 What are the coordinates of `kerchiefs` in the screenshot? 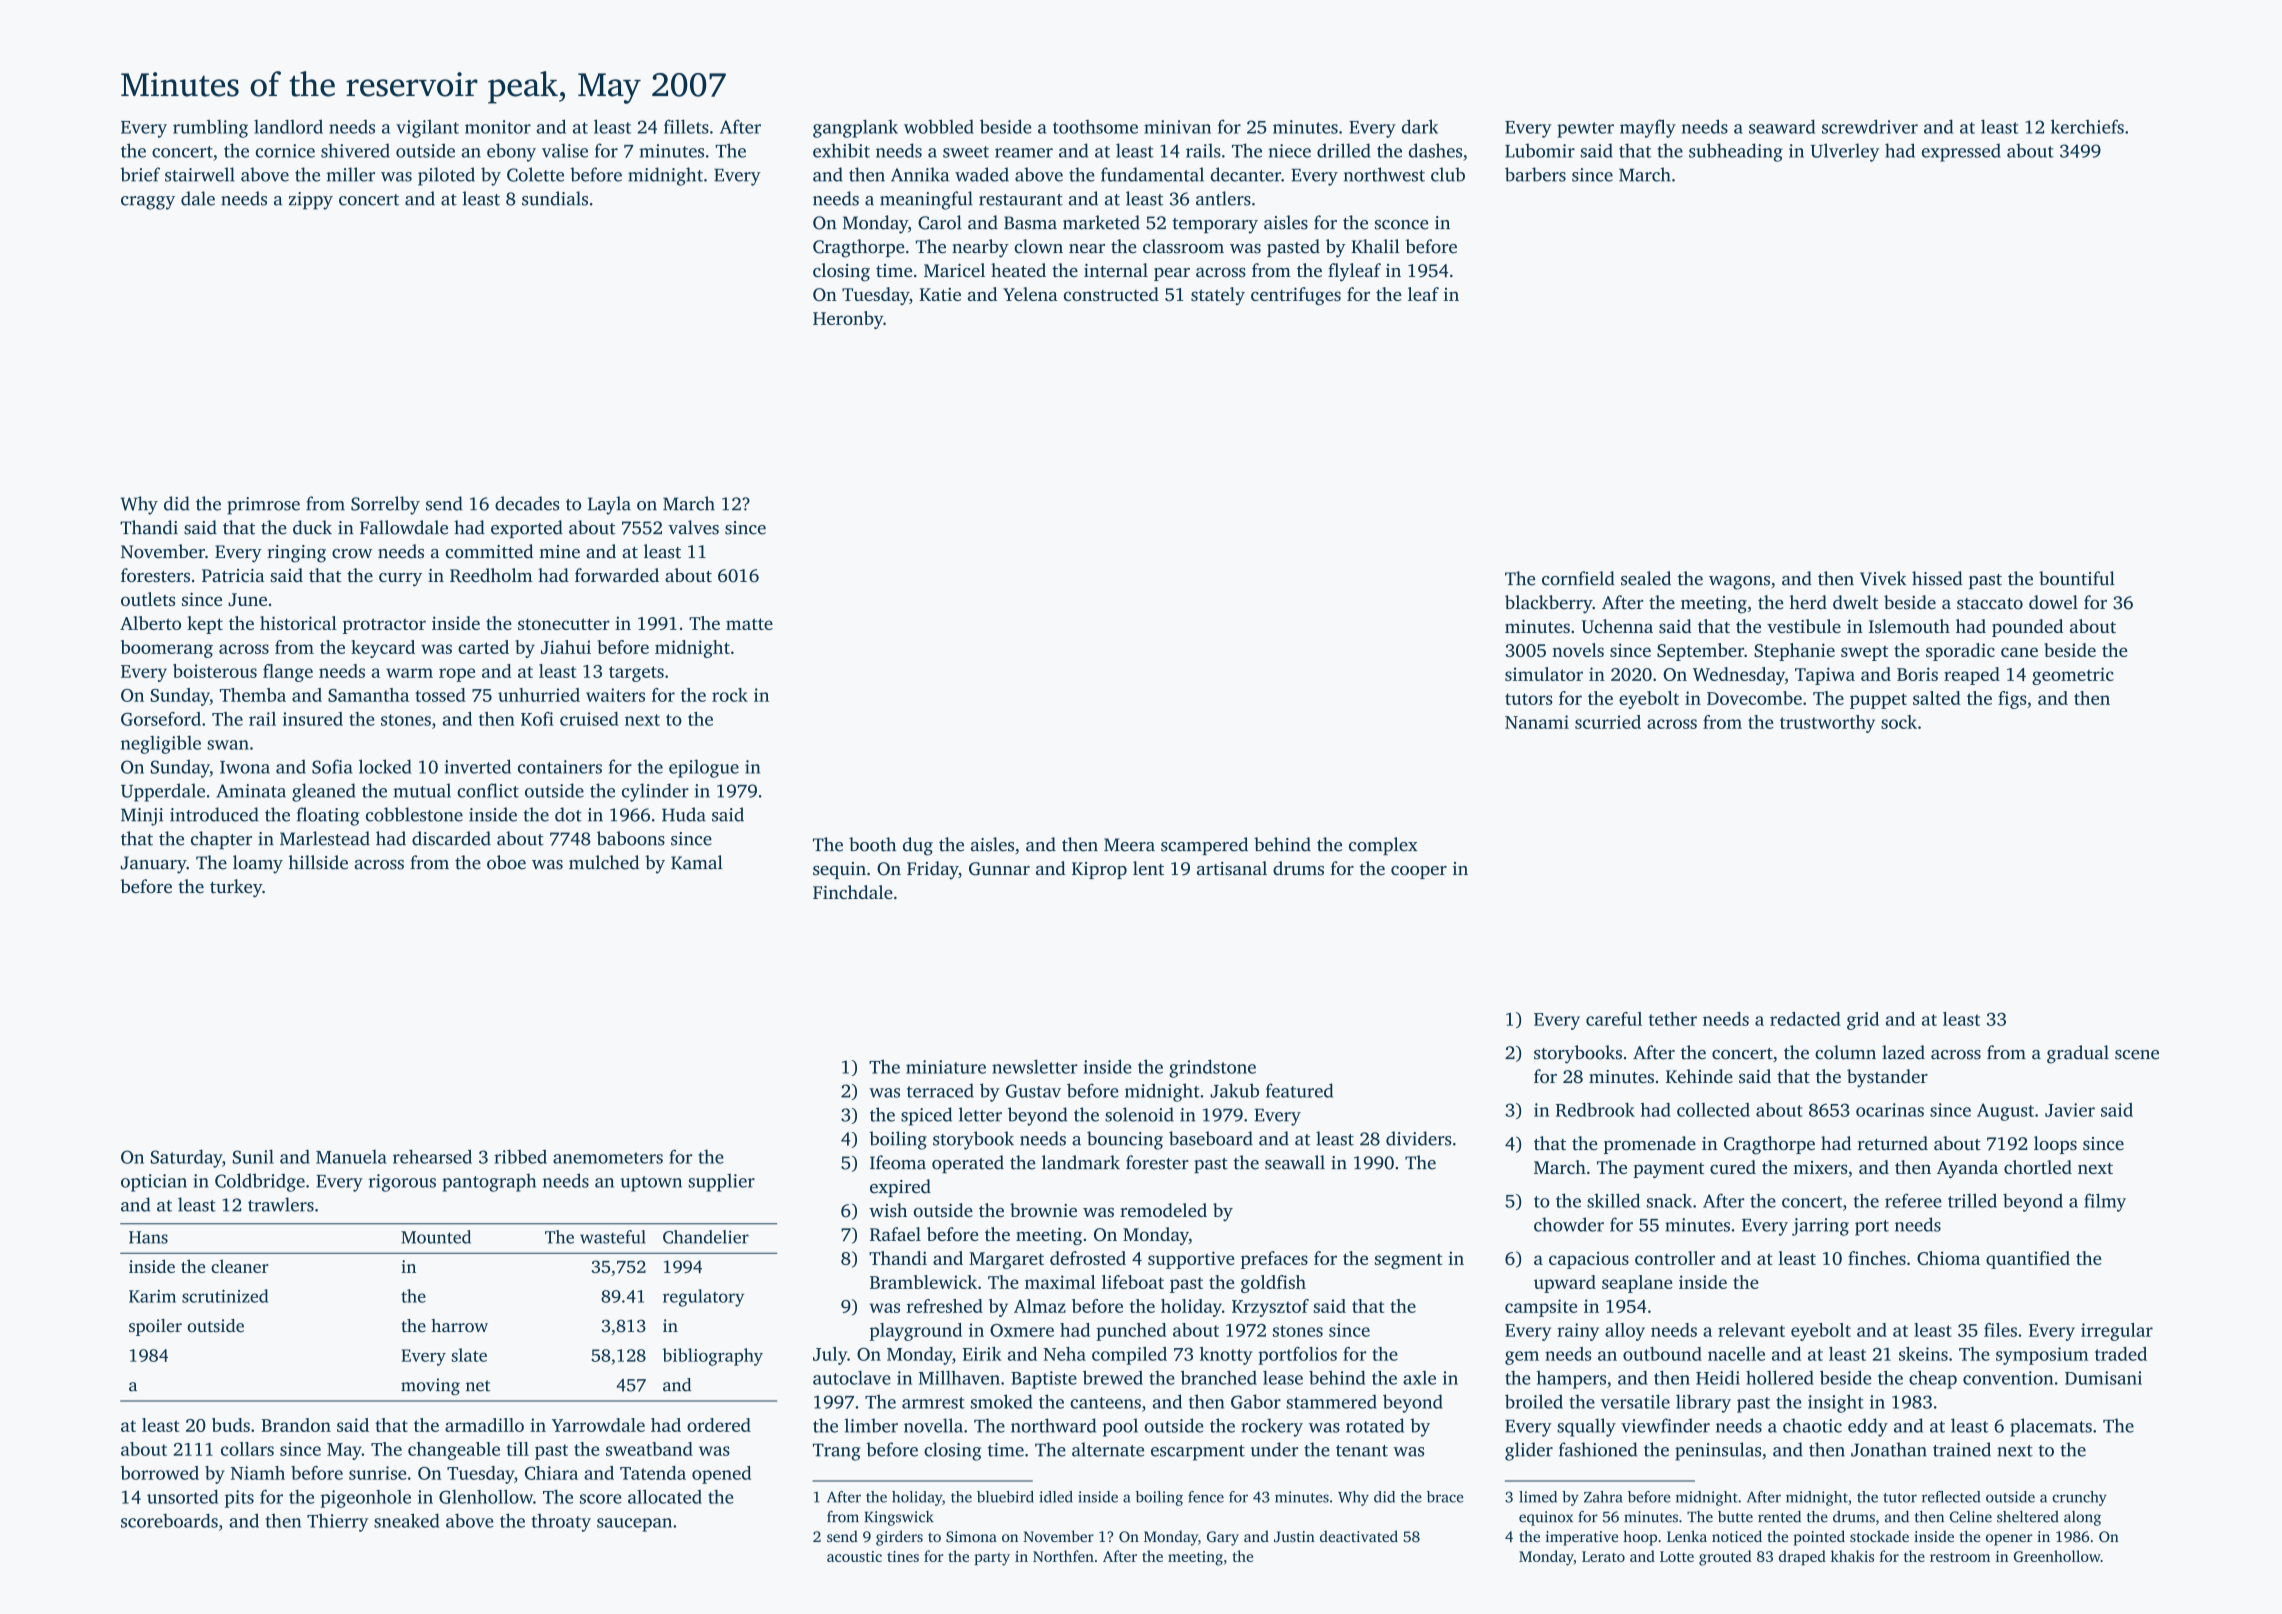 It's located at (2087, 126).
